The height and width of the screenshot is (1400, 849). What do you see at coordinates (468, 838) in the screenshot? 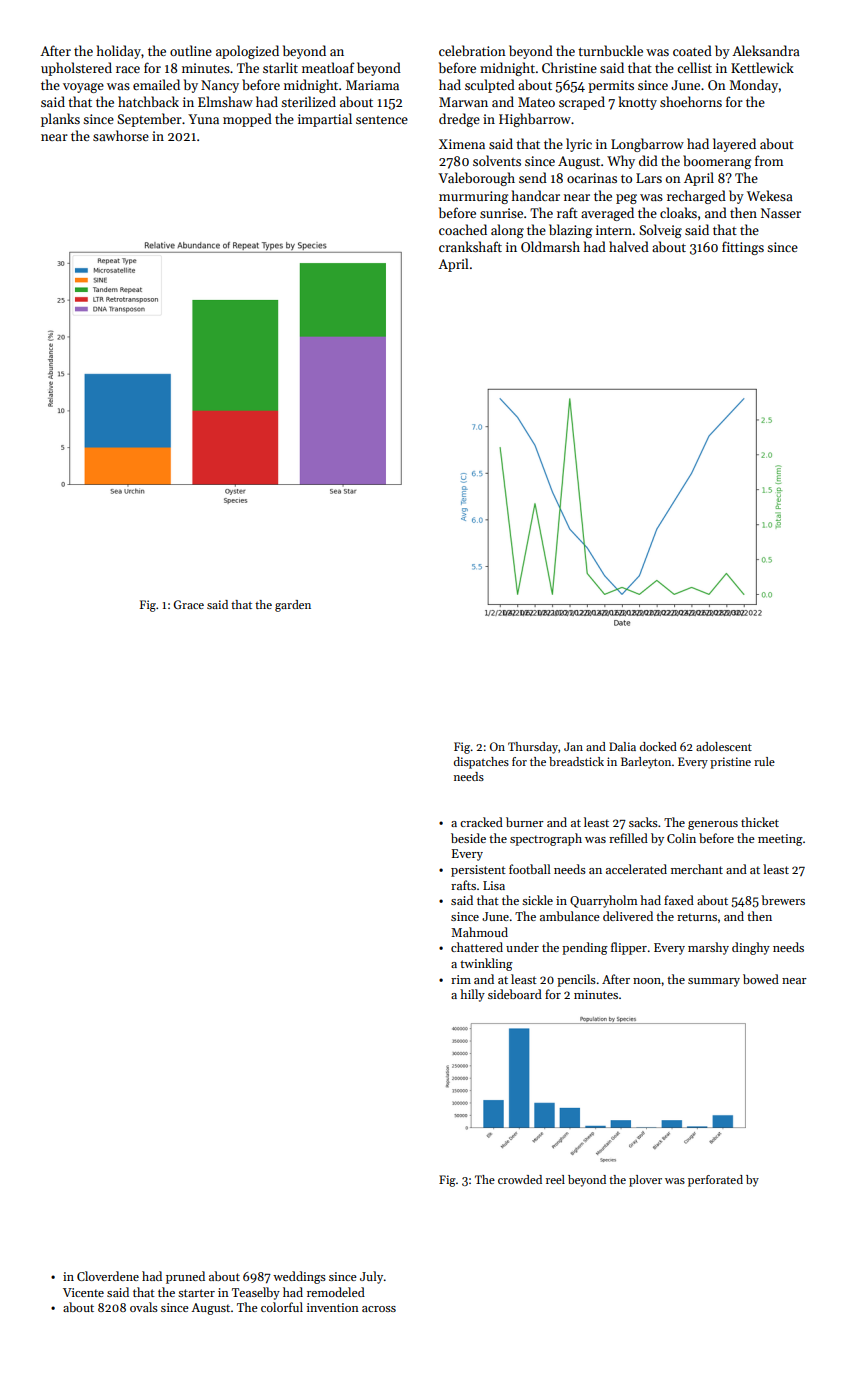
I see `beside` at bounding box center [468, 838].
